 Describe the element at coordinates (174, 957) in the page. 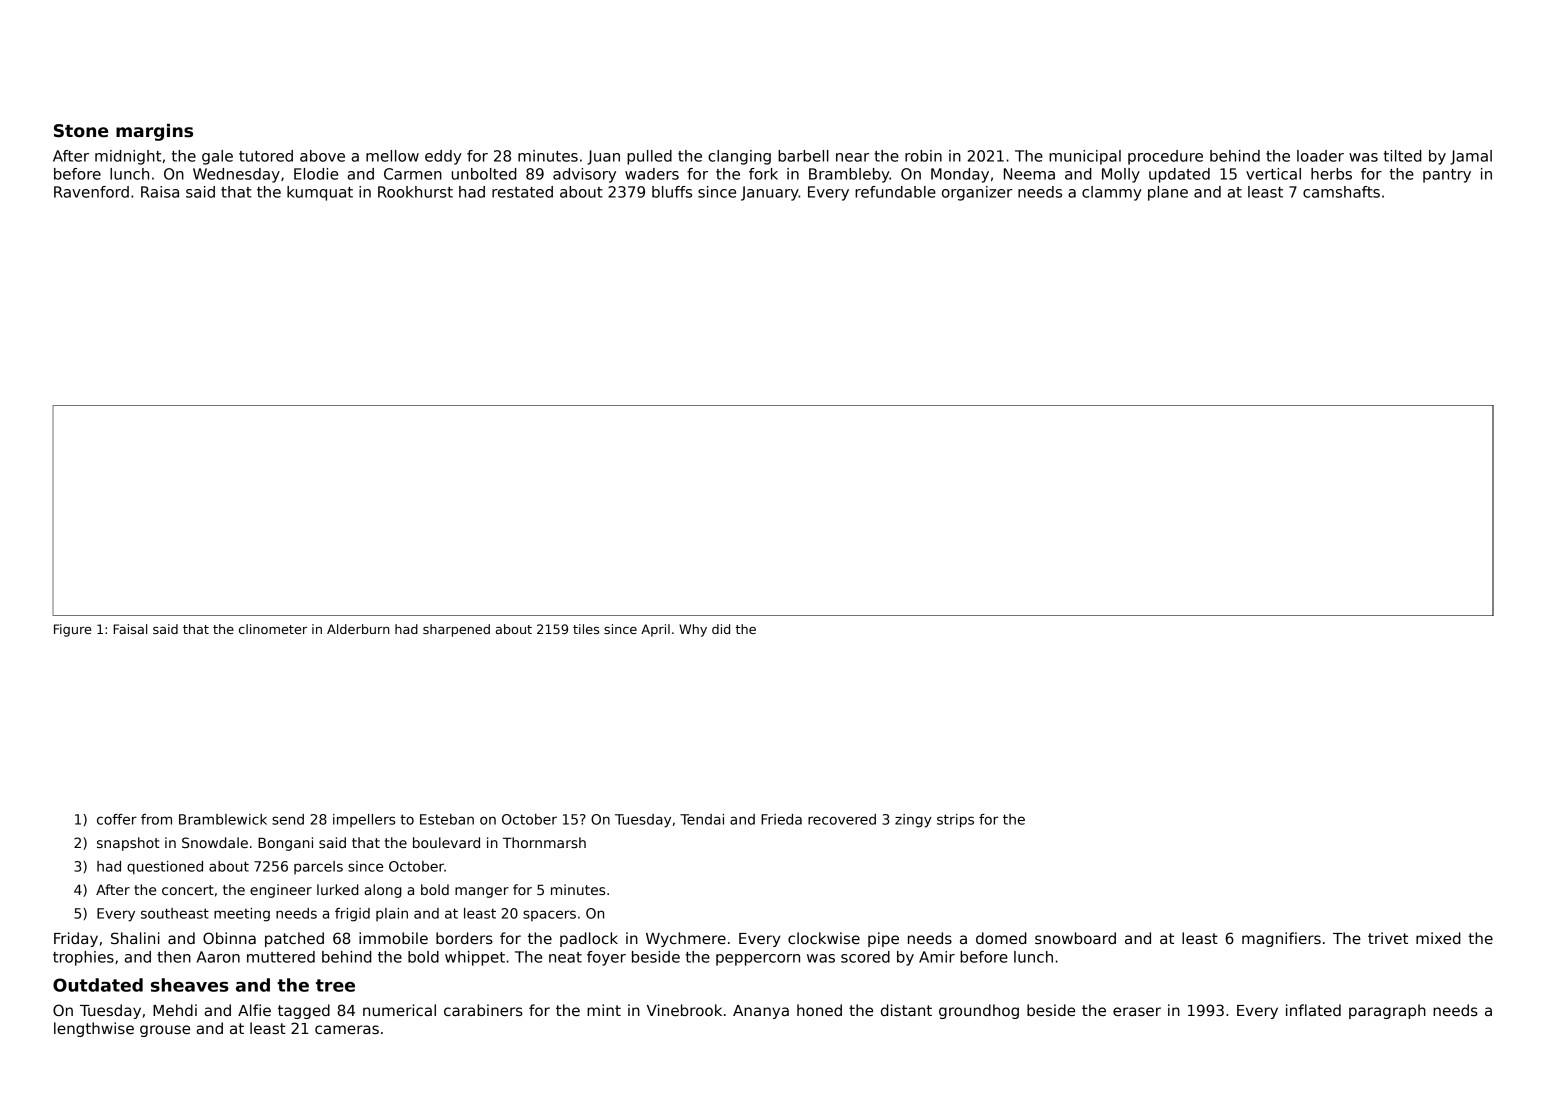

I see `then` at that location.
